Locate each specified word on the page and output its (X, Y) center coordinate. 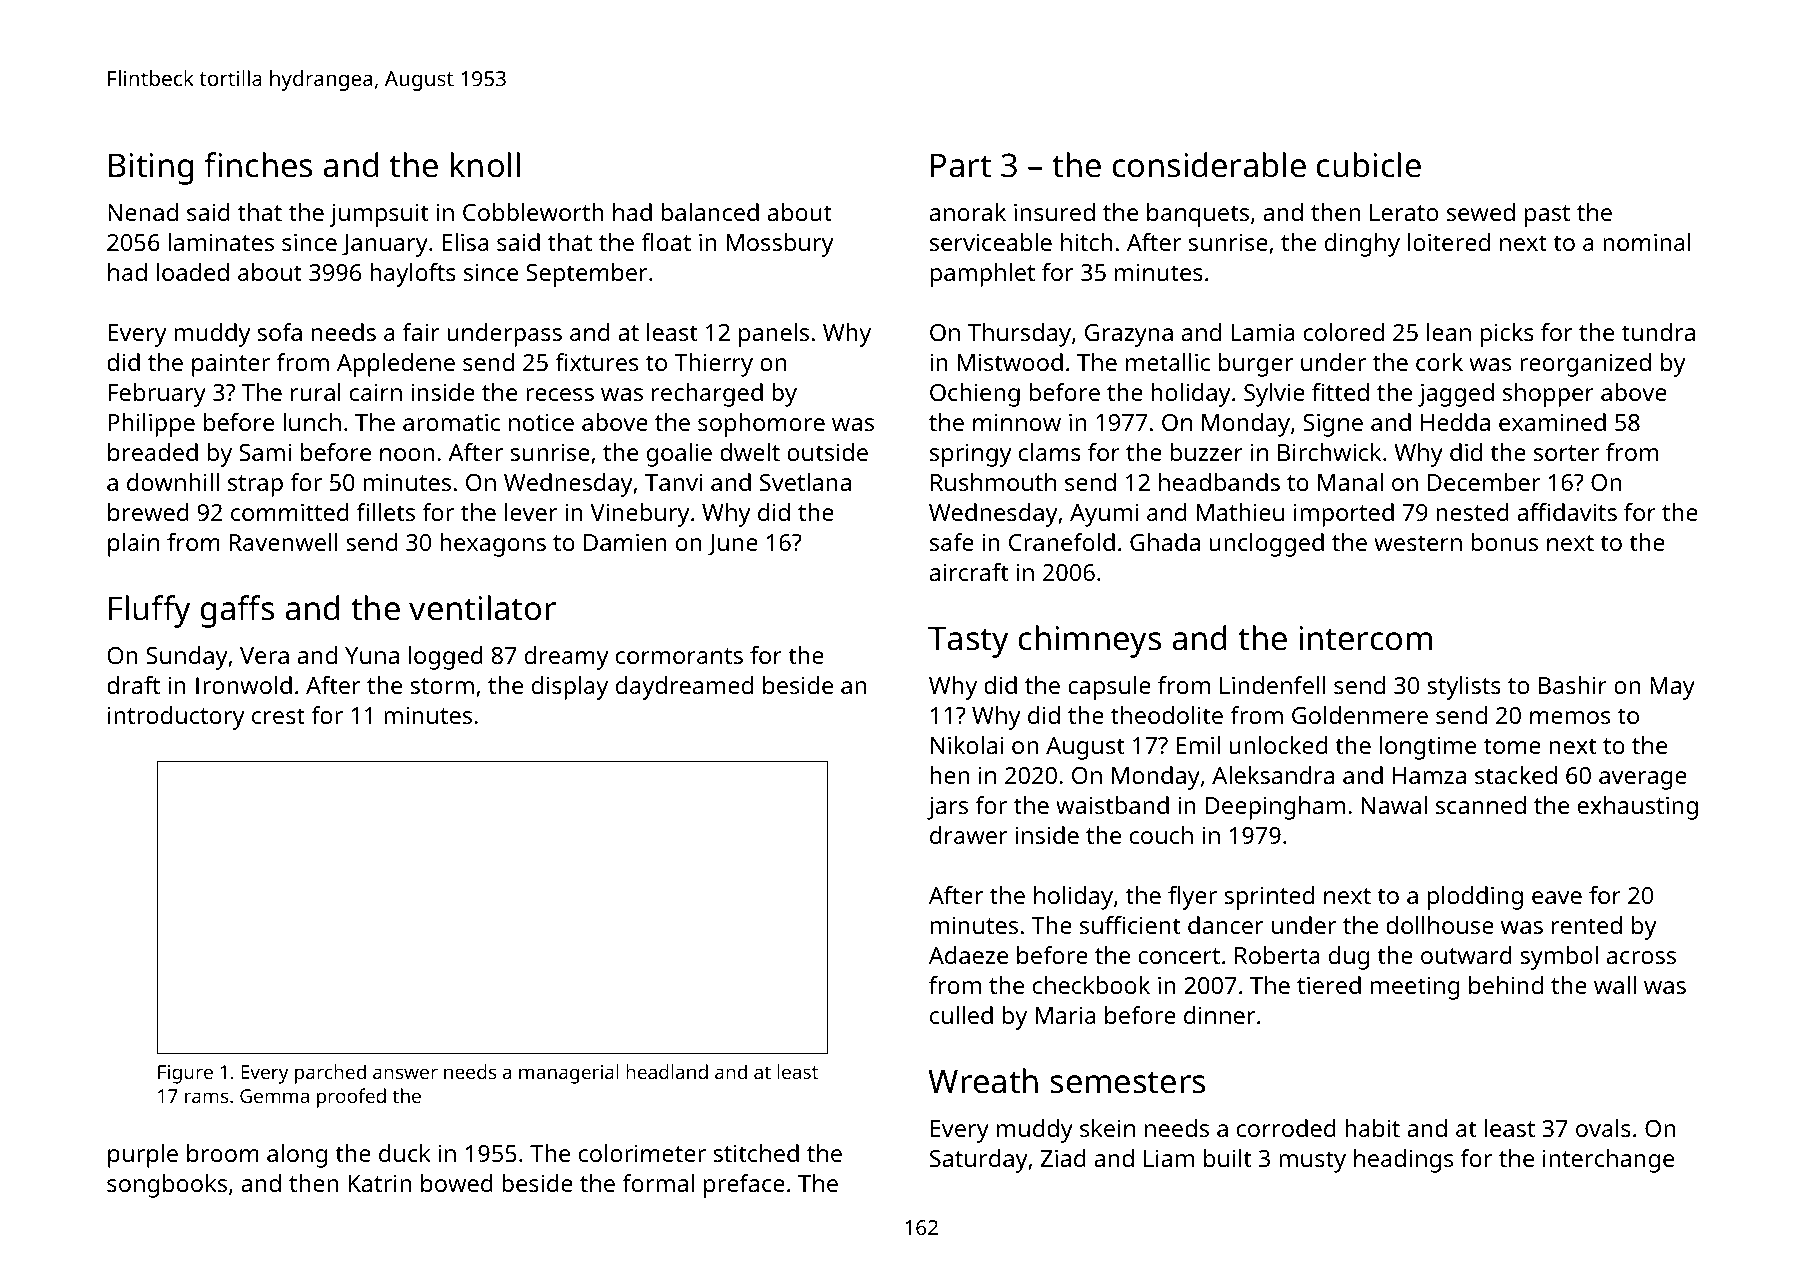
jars (947, 808)
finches (258, 165)
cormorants (679, 656)
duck (405, 1153)
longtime (1428, 748)
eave (1557, 897)
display (570, 688)
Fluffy (149, 611)
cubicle (1369, 165)
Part (961, 165)
